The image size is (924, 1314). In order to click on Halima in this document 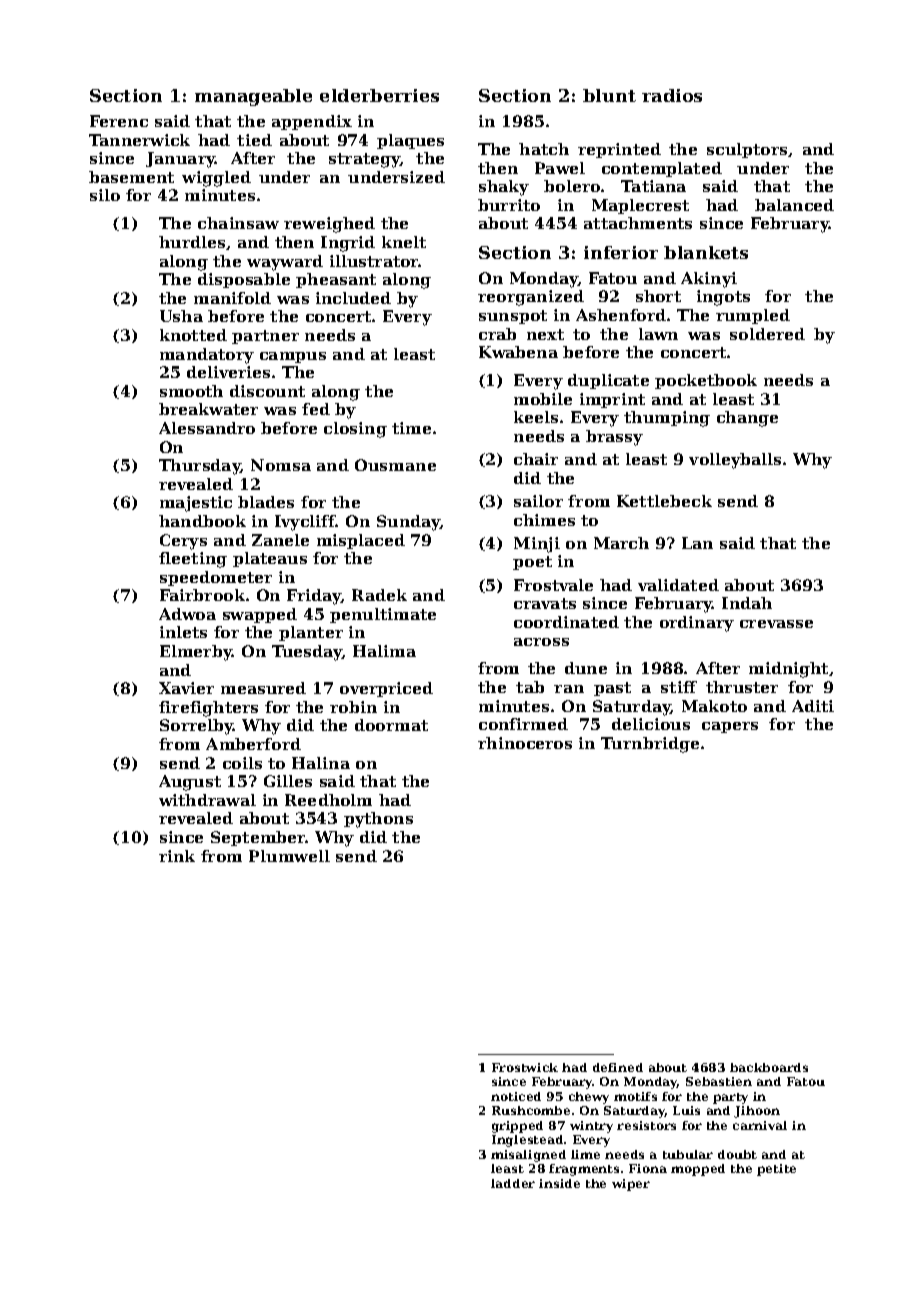, I will do `click(384, 651)`.
